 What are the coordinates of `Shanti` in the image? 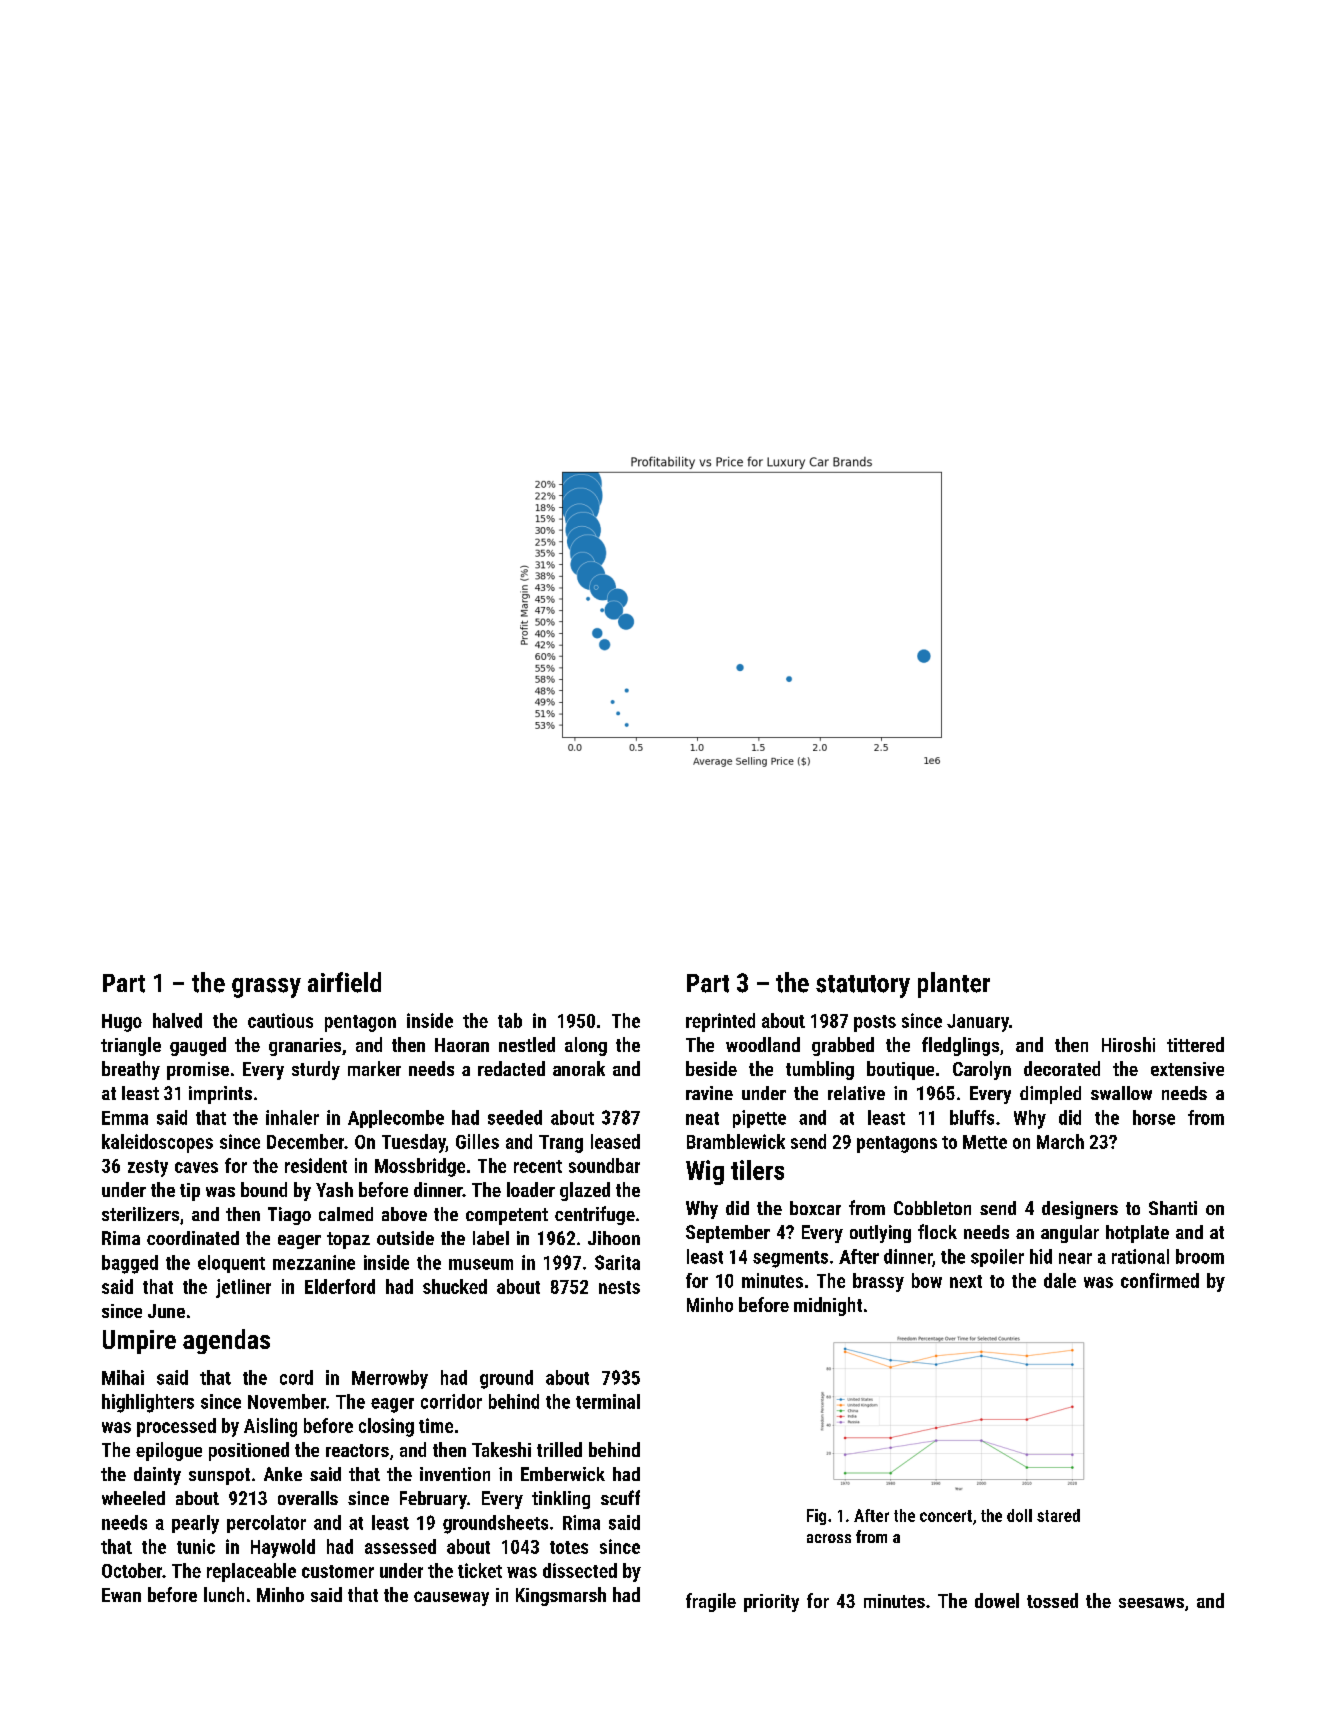 It's located at (1173, 1208).
